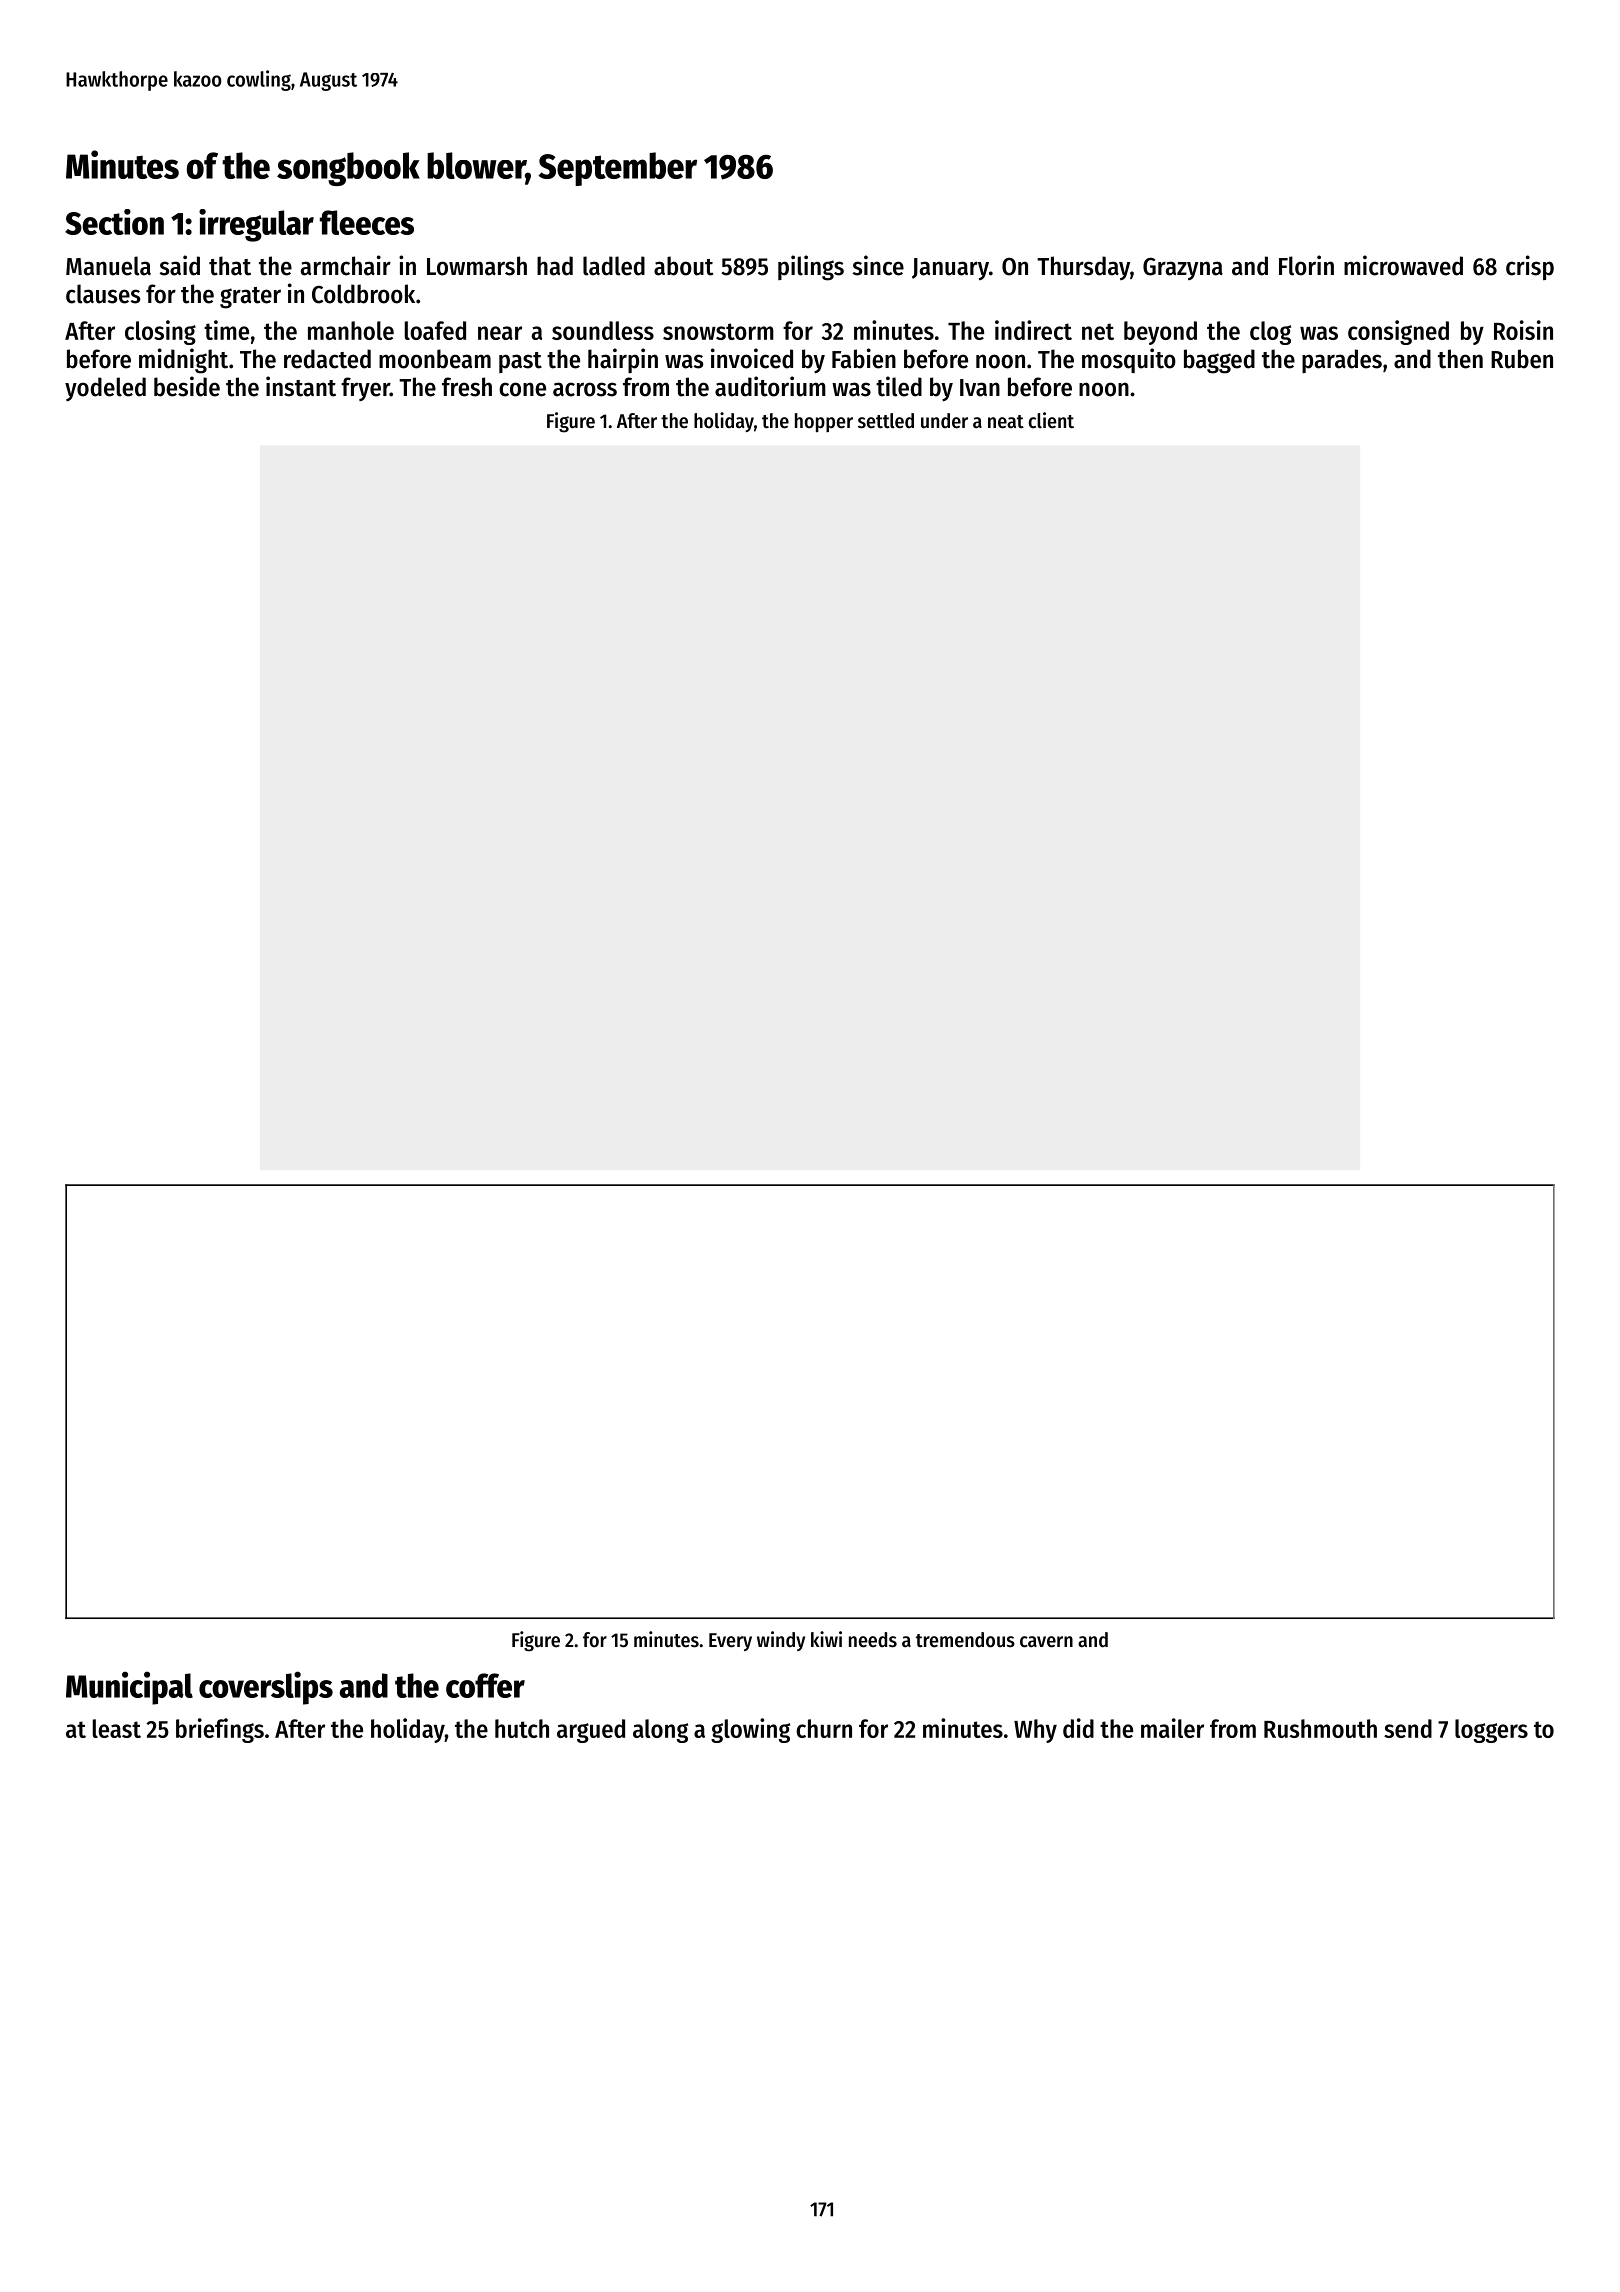  Describe the element at coordinates (1046, 1642) in the page. I see `cavern` at that location.
